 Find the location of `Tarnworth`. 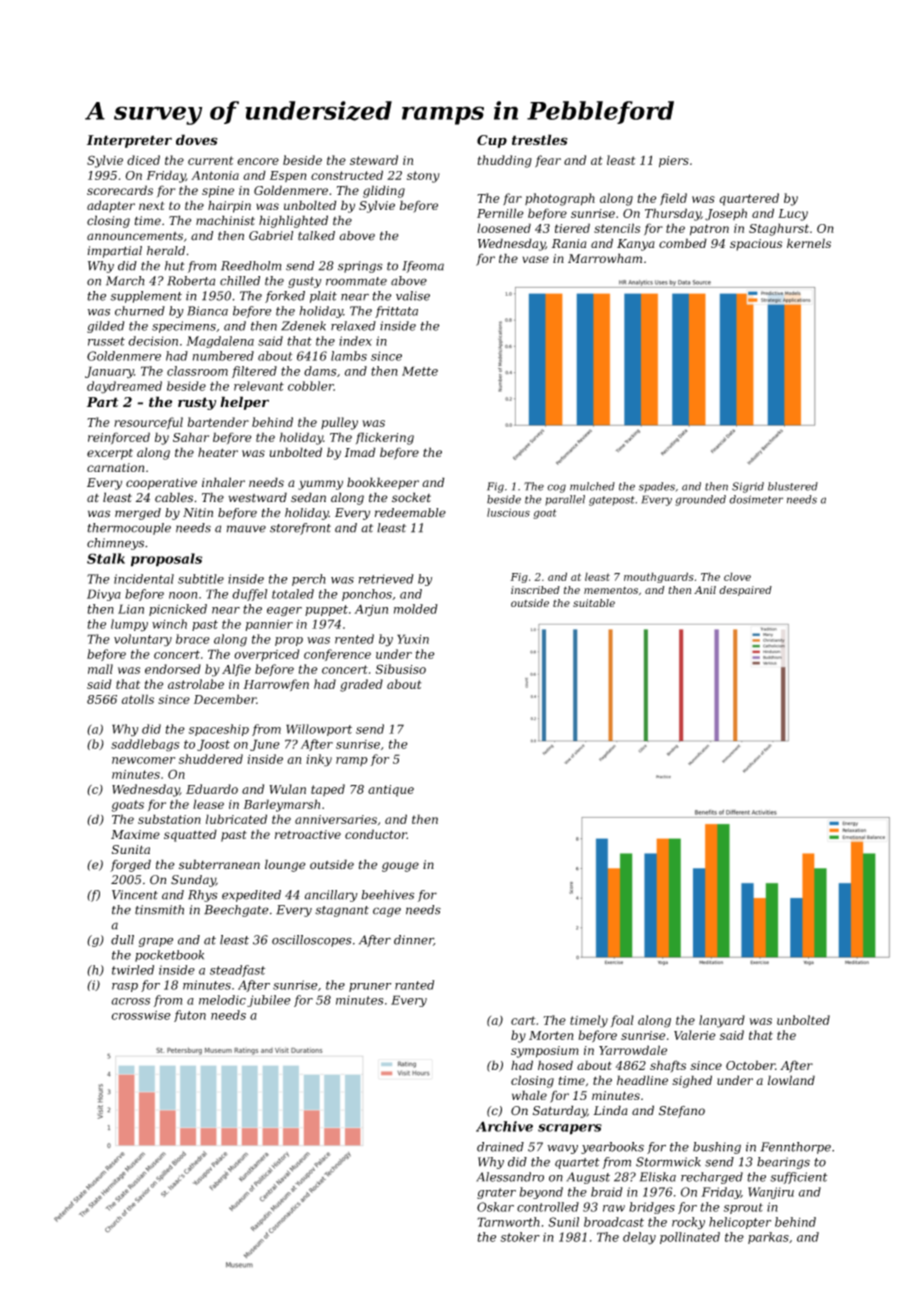

Tarnworth is located at coordinates (508, 1222).
